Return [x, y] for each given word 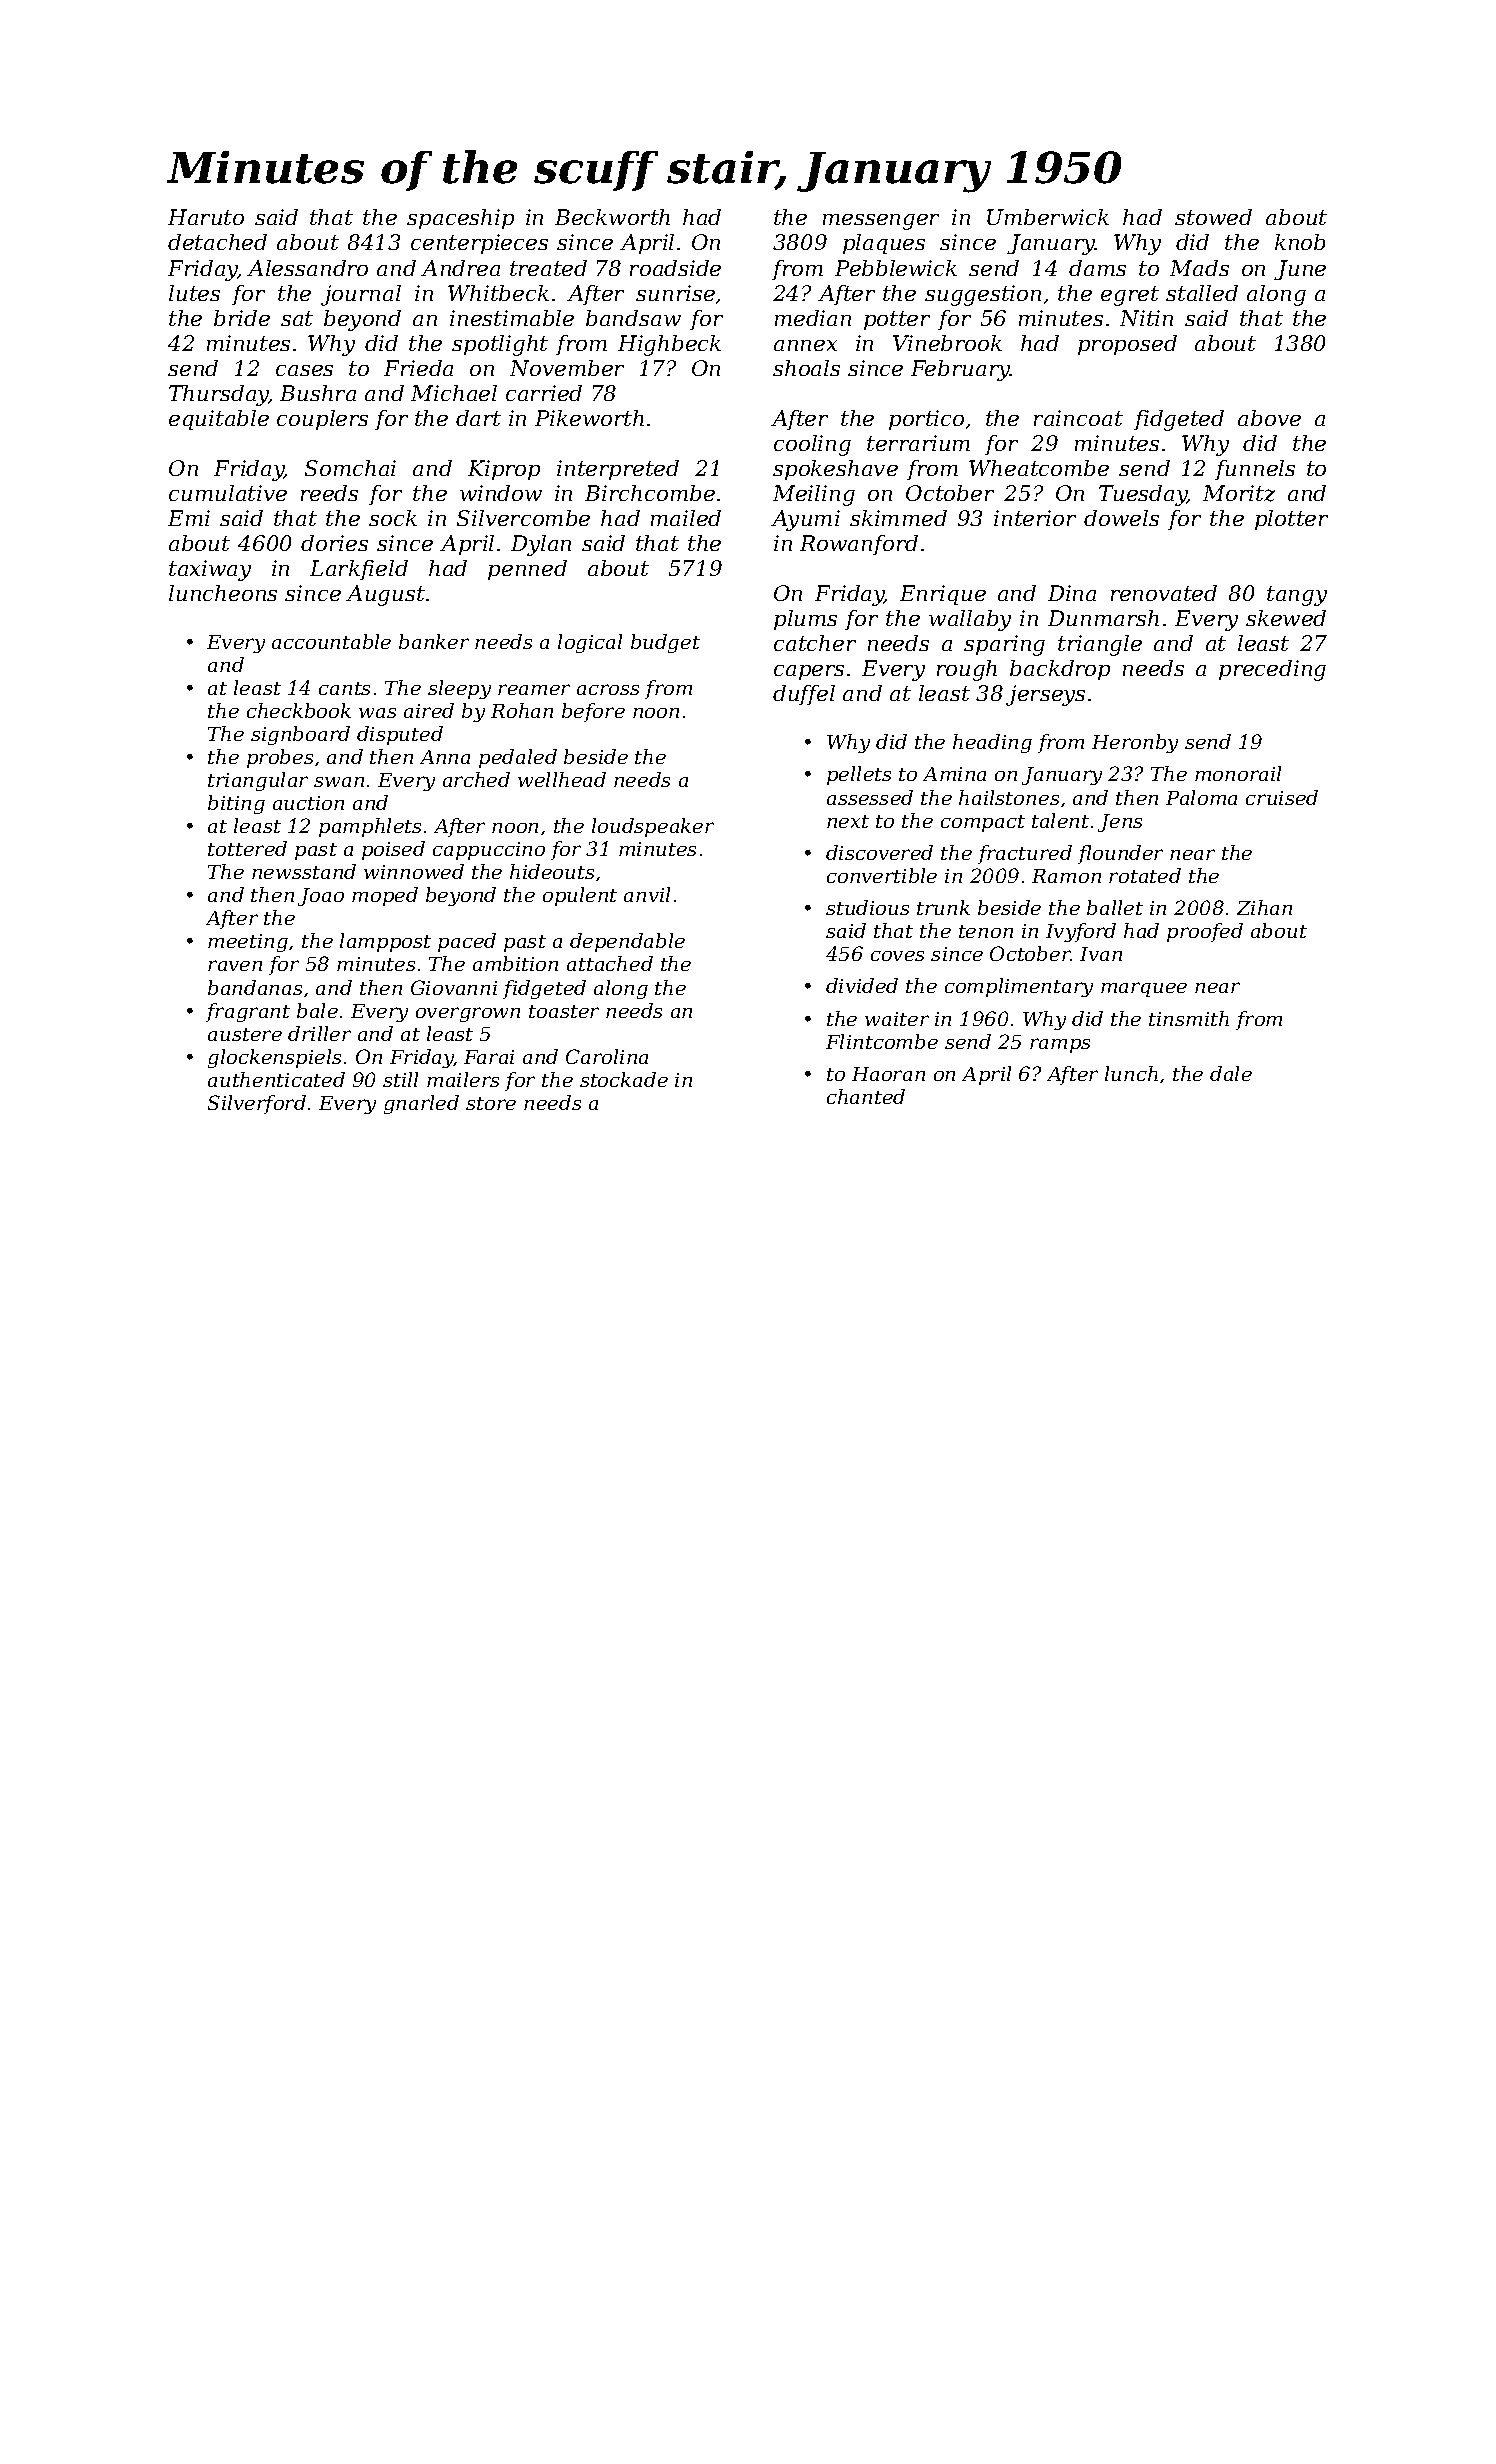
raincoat [1078, 418]
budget [665, 643]
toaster [564, 1011]
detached [217, 242]
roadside [675, 268]
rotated [1145, 875]
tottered [247, 848]
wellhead [562, 779]
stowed [1213, 217]
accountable [331, 641]
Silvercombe [523, 518]
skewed [1286, 618]
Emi [189, 518]
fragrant [248, 1012]
